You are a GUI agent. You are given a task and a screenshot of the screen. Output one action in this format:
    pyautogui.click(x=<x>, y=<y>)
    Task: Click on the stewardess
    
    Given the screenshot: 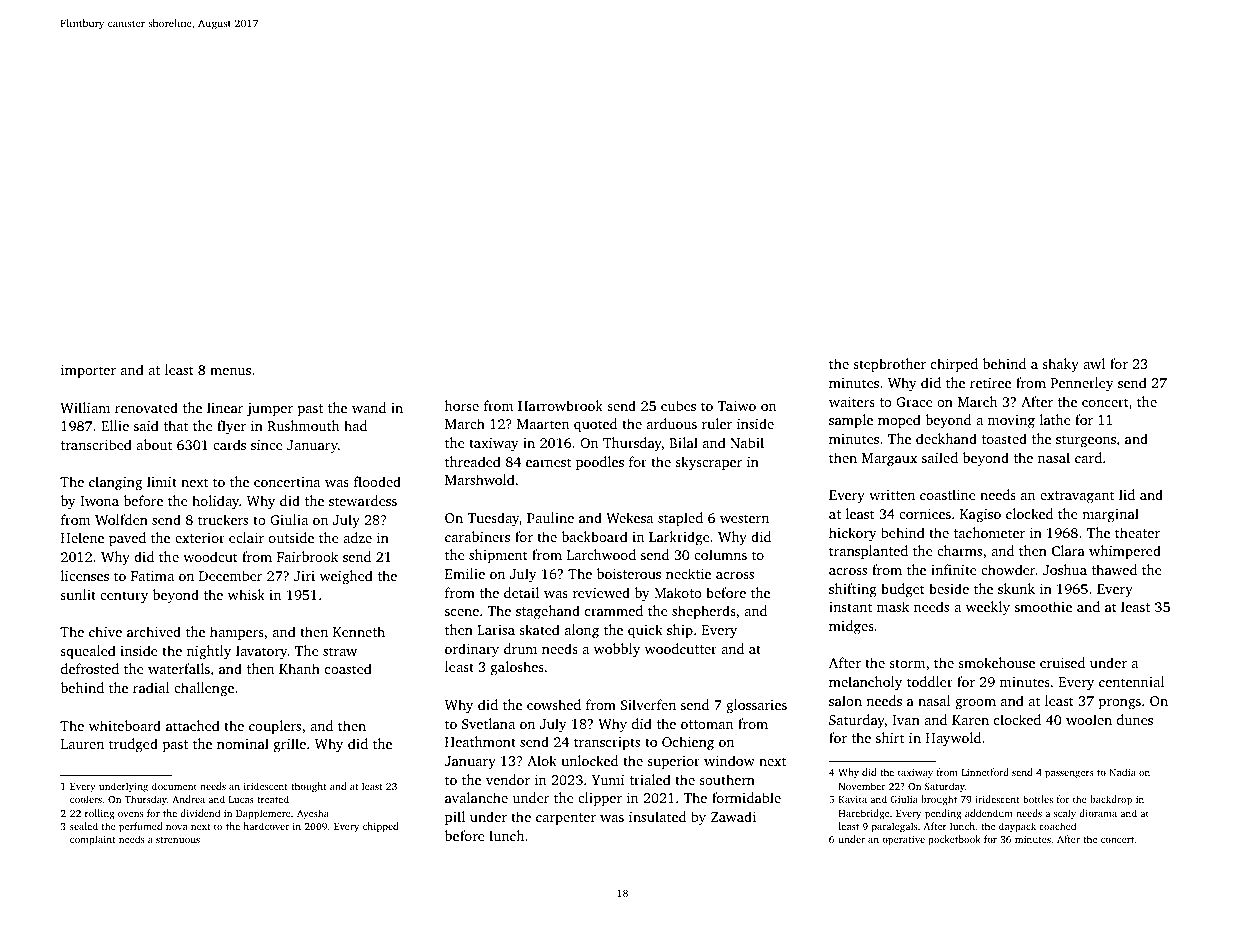 What is the action you would take?
    pyautogui.click(x=363, y=500)
